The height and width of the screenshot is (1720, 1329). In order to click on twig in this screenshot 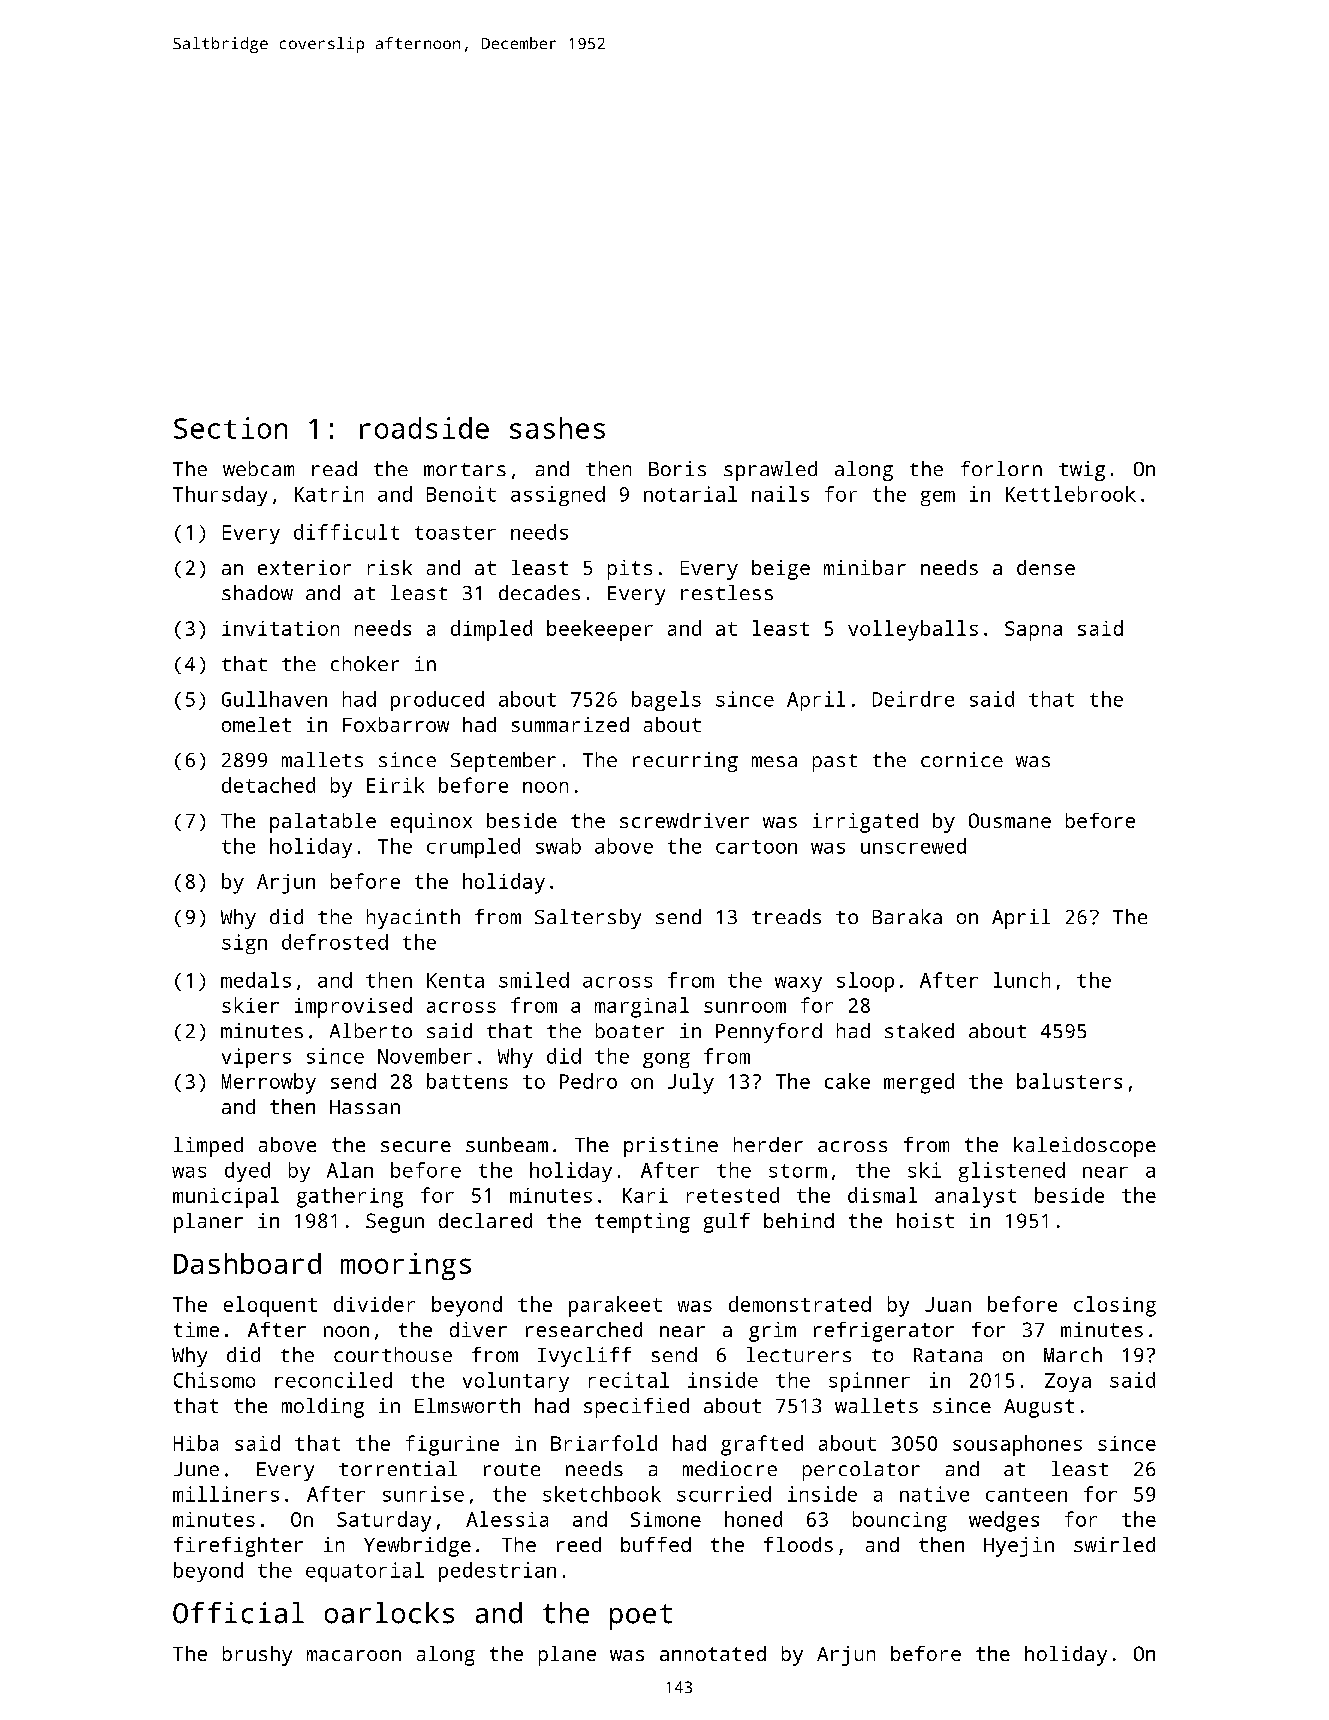, I will do `click(1082, 471)`.
